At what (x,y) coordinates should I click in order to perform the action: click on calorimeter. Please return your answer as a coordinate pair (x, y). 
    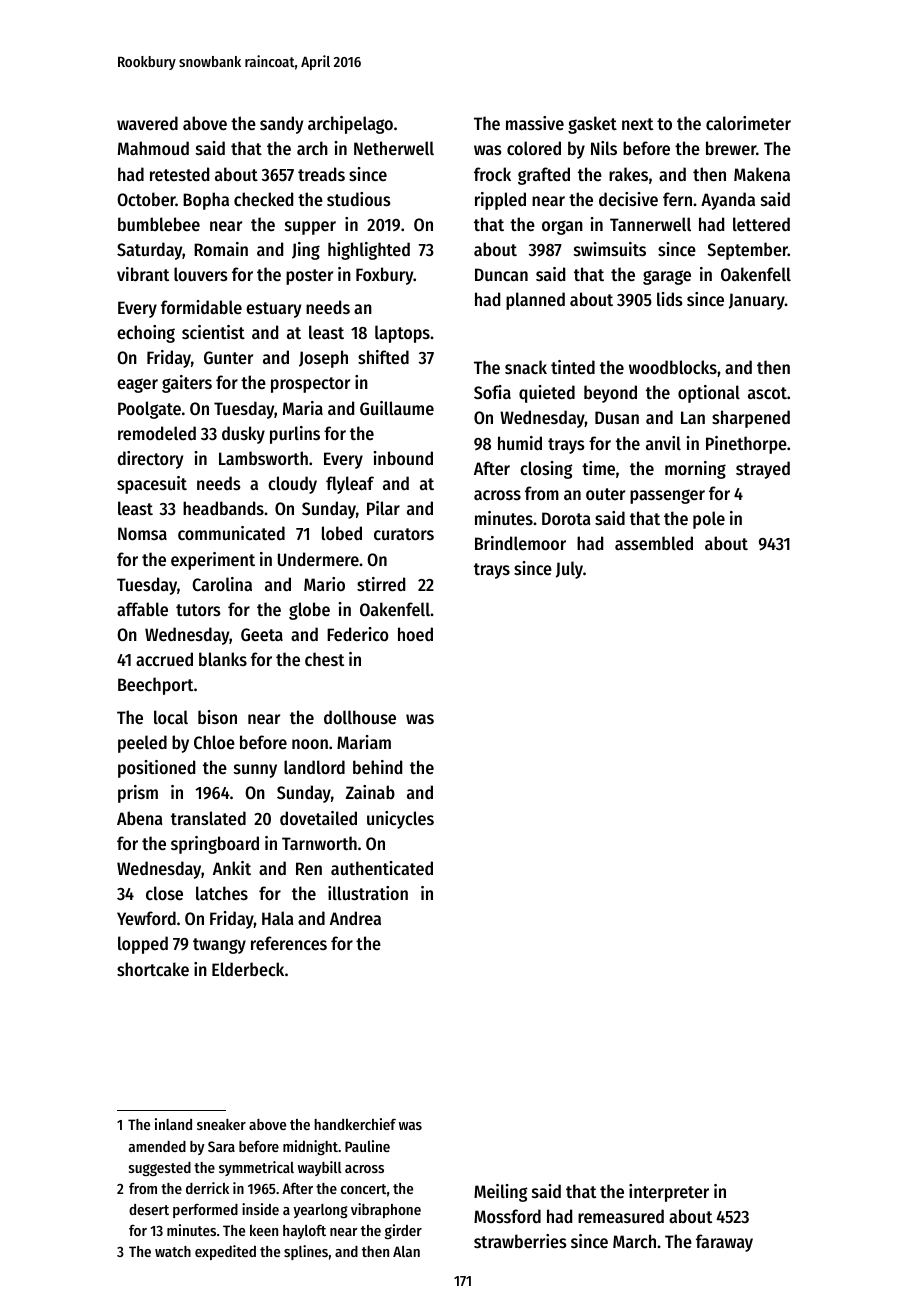
    Looking at the image, I should click on (748, 123).
